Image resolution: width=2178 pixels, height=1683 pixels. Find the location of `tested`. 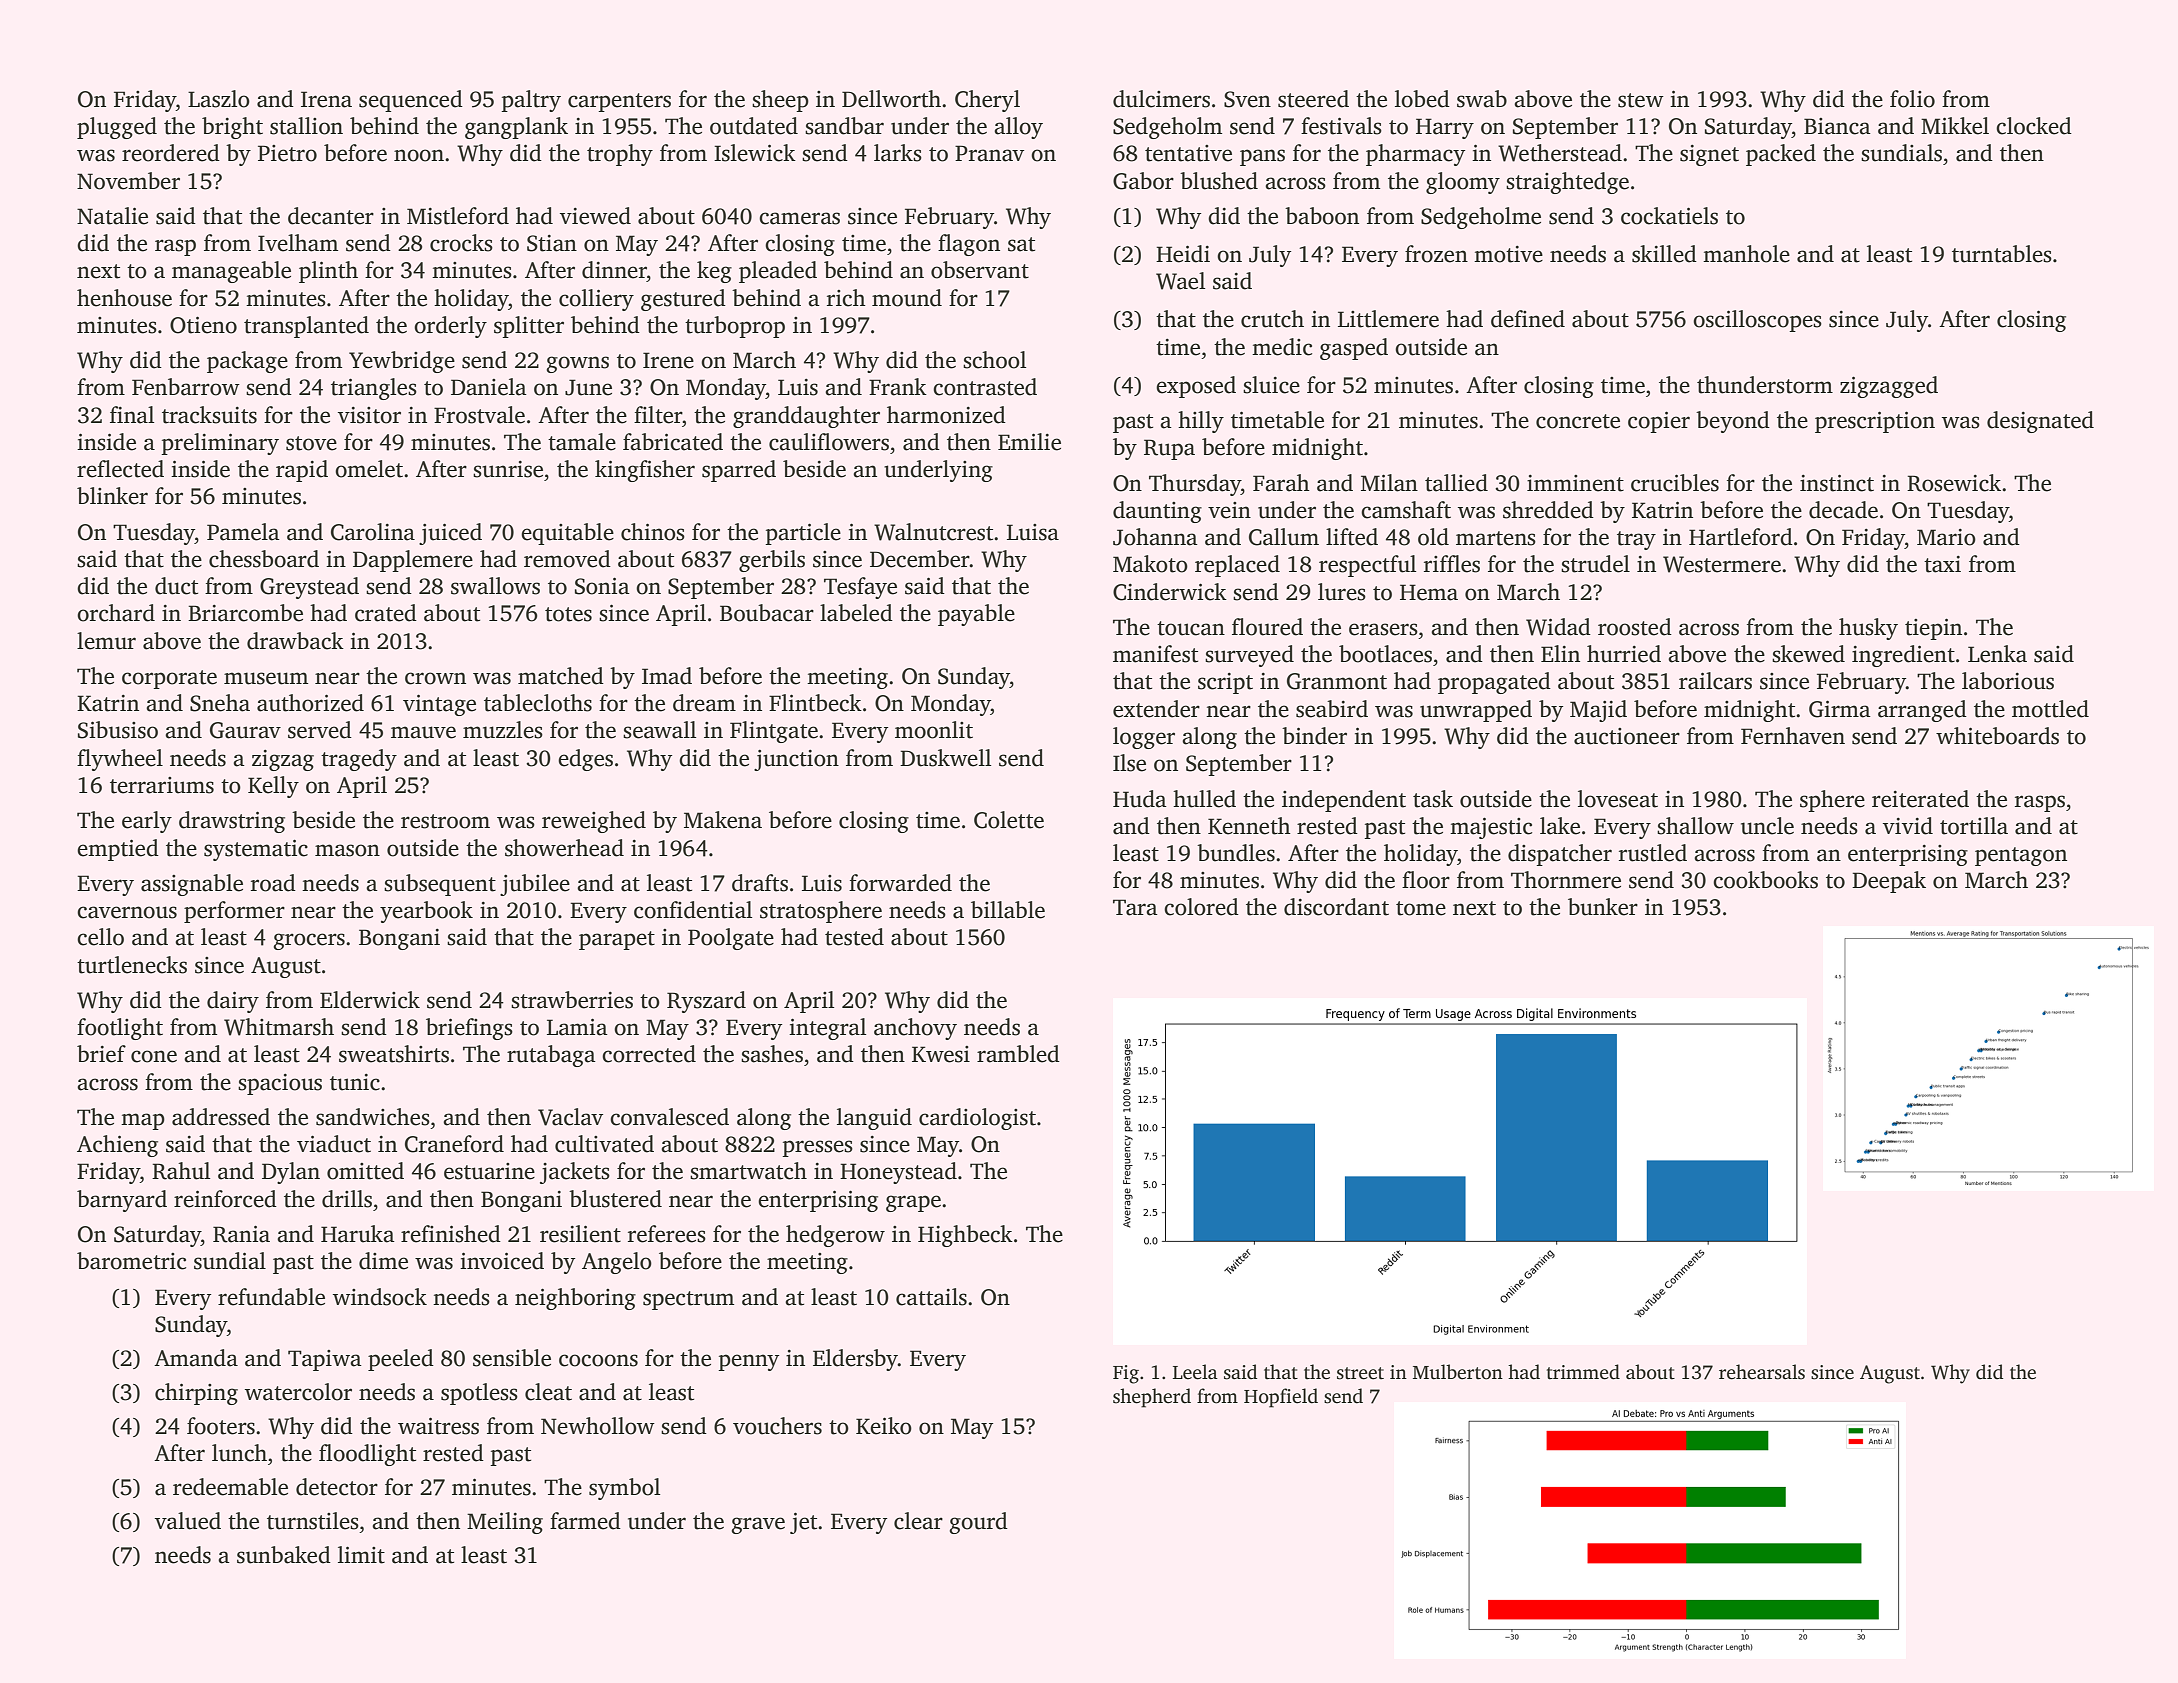

tested is located at coordinates (854, 937).
